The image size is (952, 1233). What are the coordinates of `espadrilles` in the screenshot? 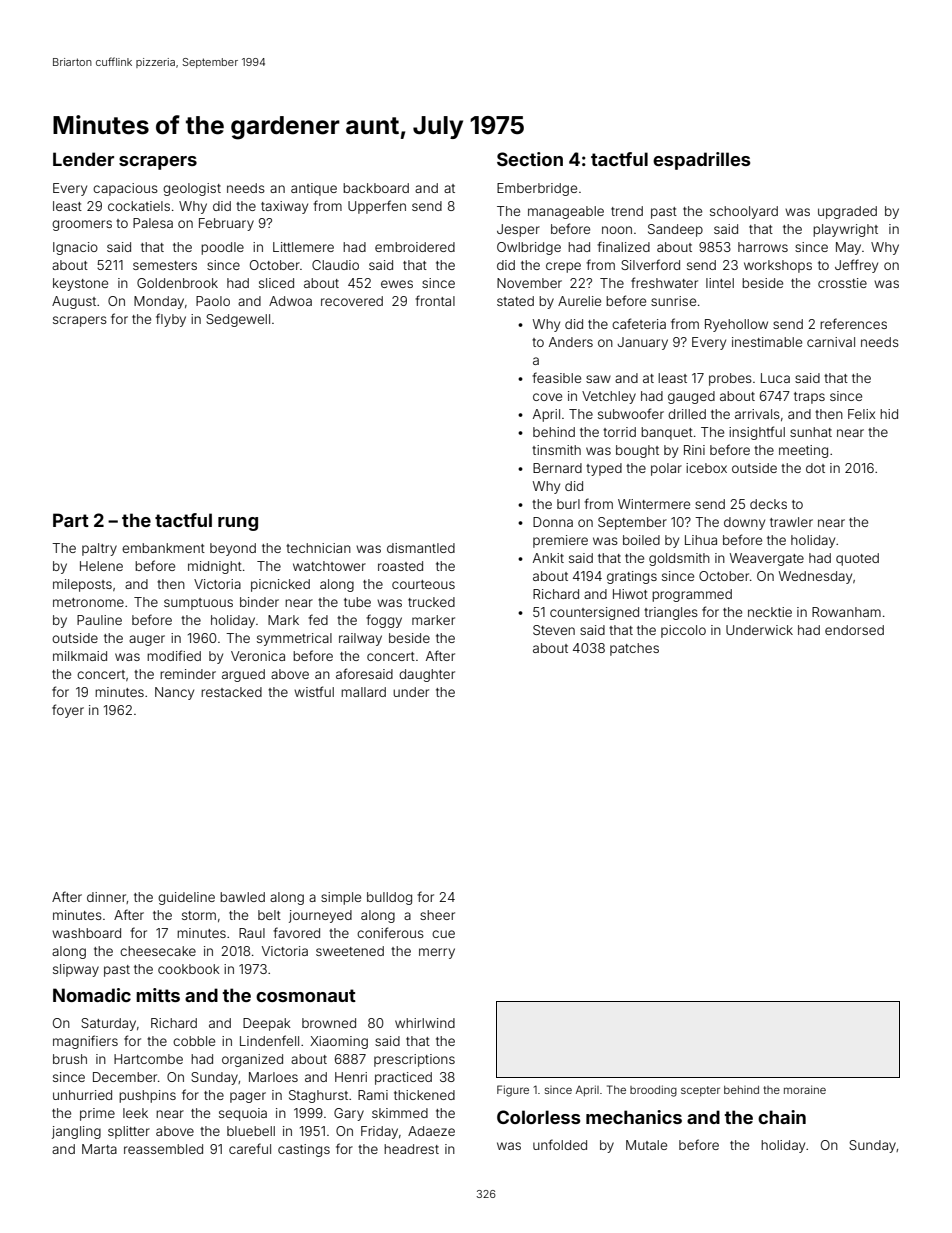 It's located at (701, 161).
